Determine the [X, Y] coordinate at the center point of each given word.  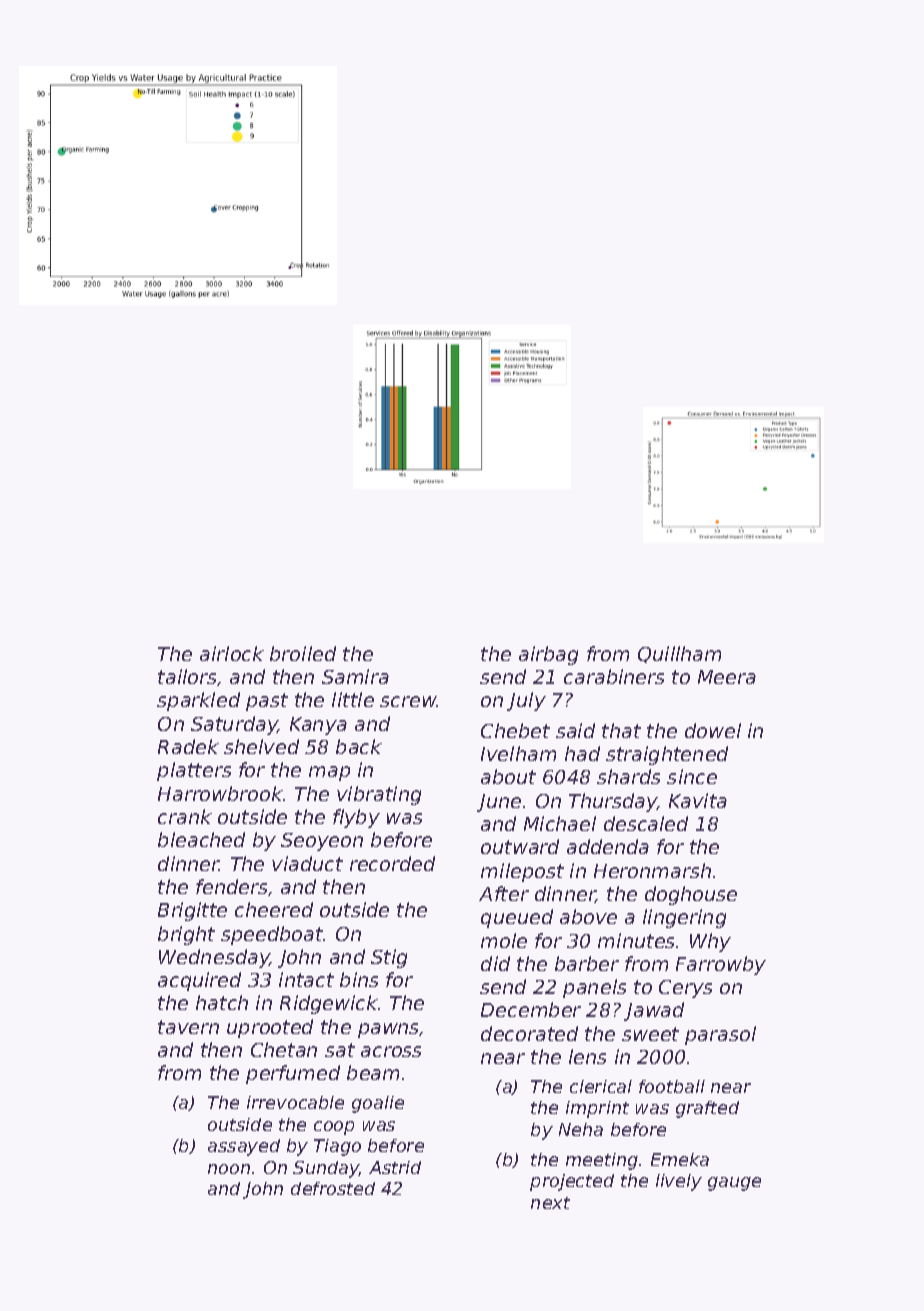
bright [186, 935]
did [495, 963]
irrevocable [295, 1102]
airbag [548, 655]
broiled [303, 653]
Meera [727, 677]
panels [594, 988]
